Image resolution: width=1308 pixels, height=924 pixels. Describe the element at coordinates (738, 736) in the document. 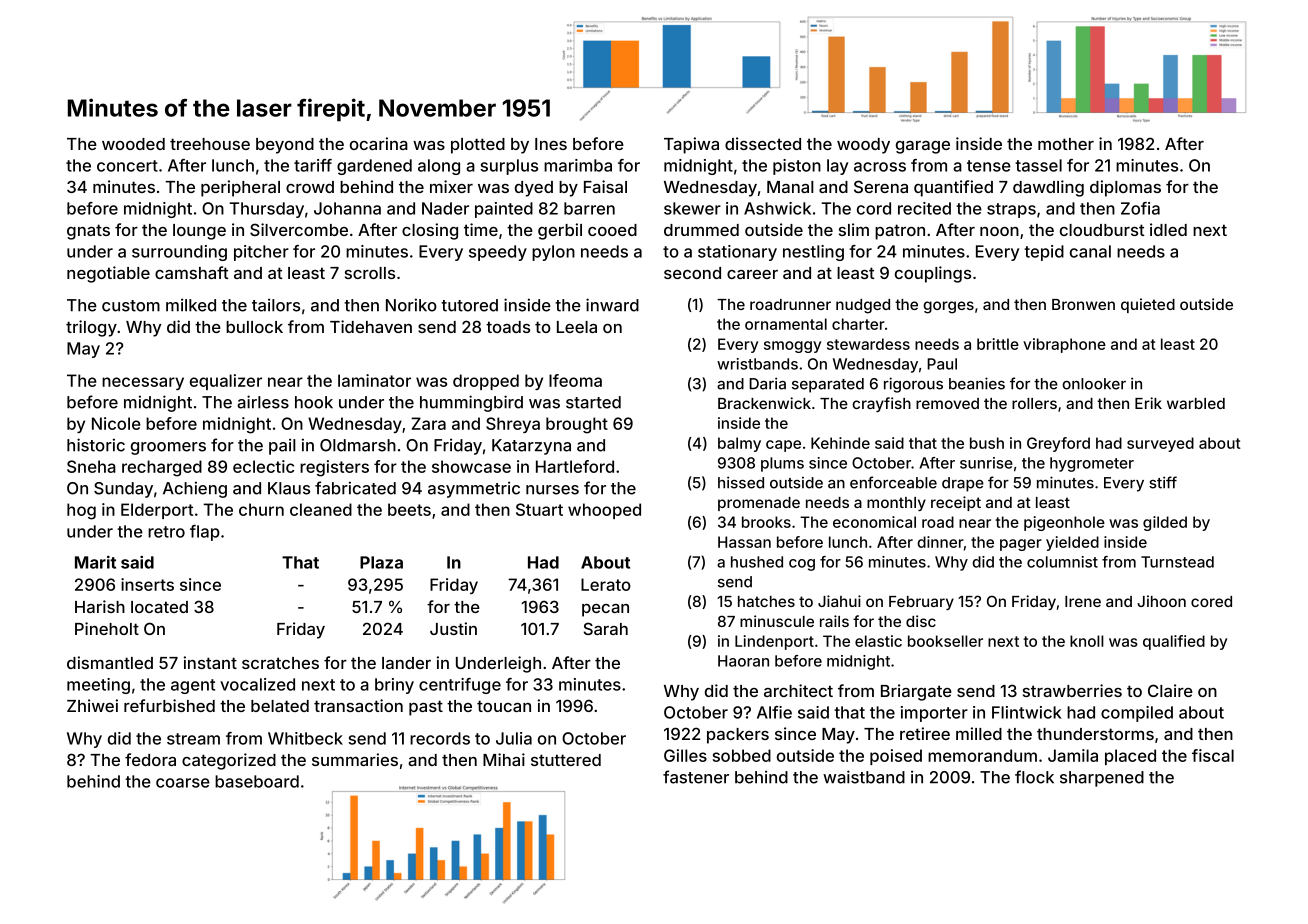

I see `packers` at that location.
